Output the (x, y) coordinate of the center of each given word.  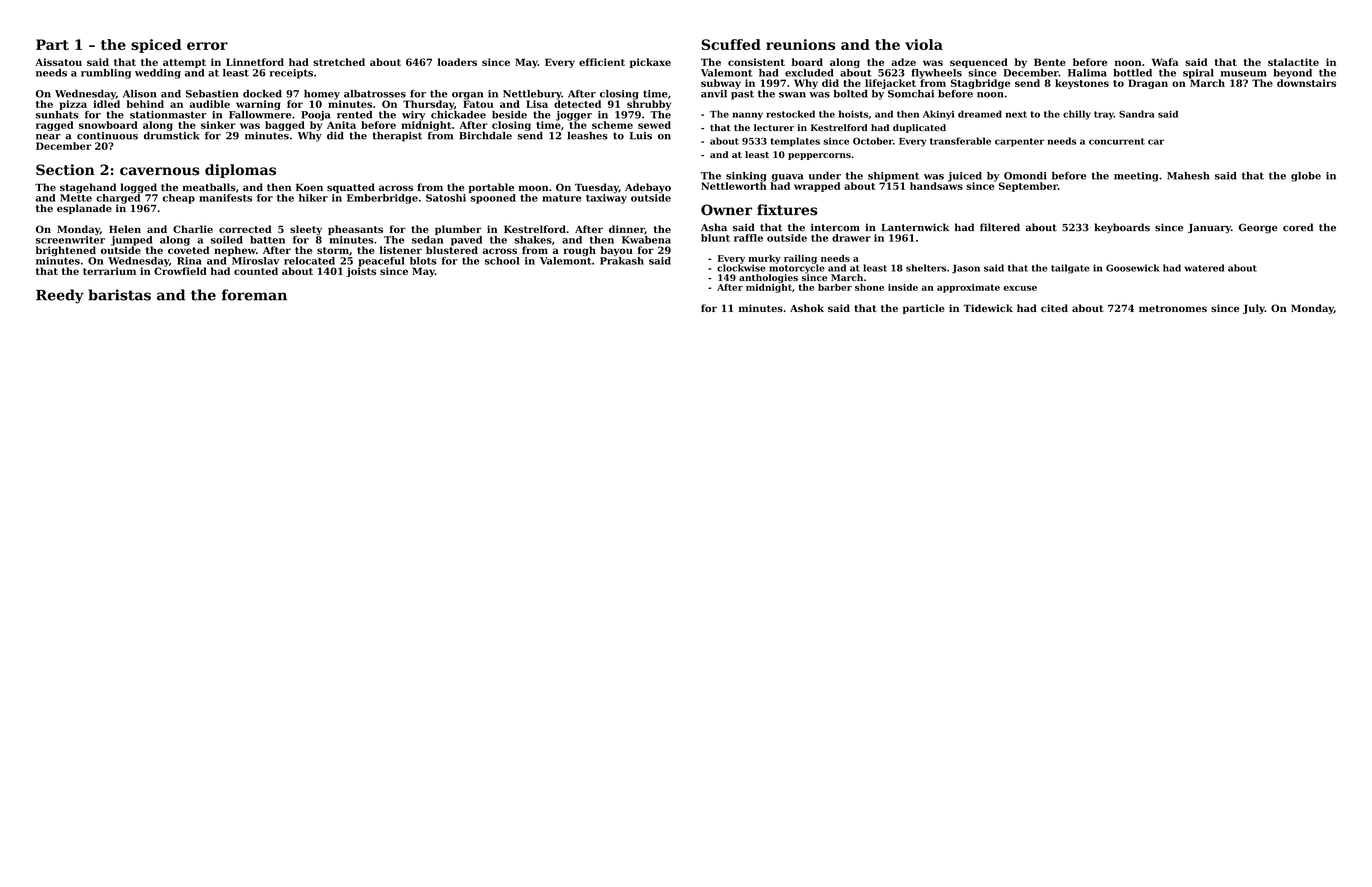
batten (267, 240)
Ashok (807, 308)
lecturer (774, 127)
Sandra (1137, 114)
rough (580, 251)
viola (924, 44)
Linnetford (255, 62)
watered (1204, 268)
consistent (756, 62)
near (48, 137)
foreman (254, 295)
